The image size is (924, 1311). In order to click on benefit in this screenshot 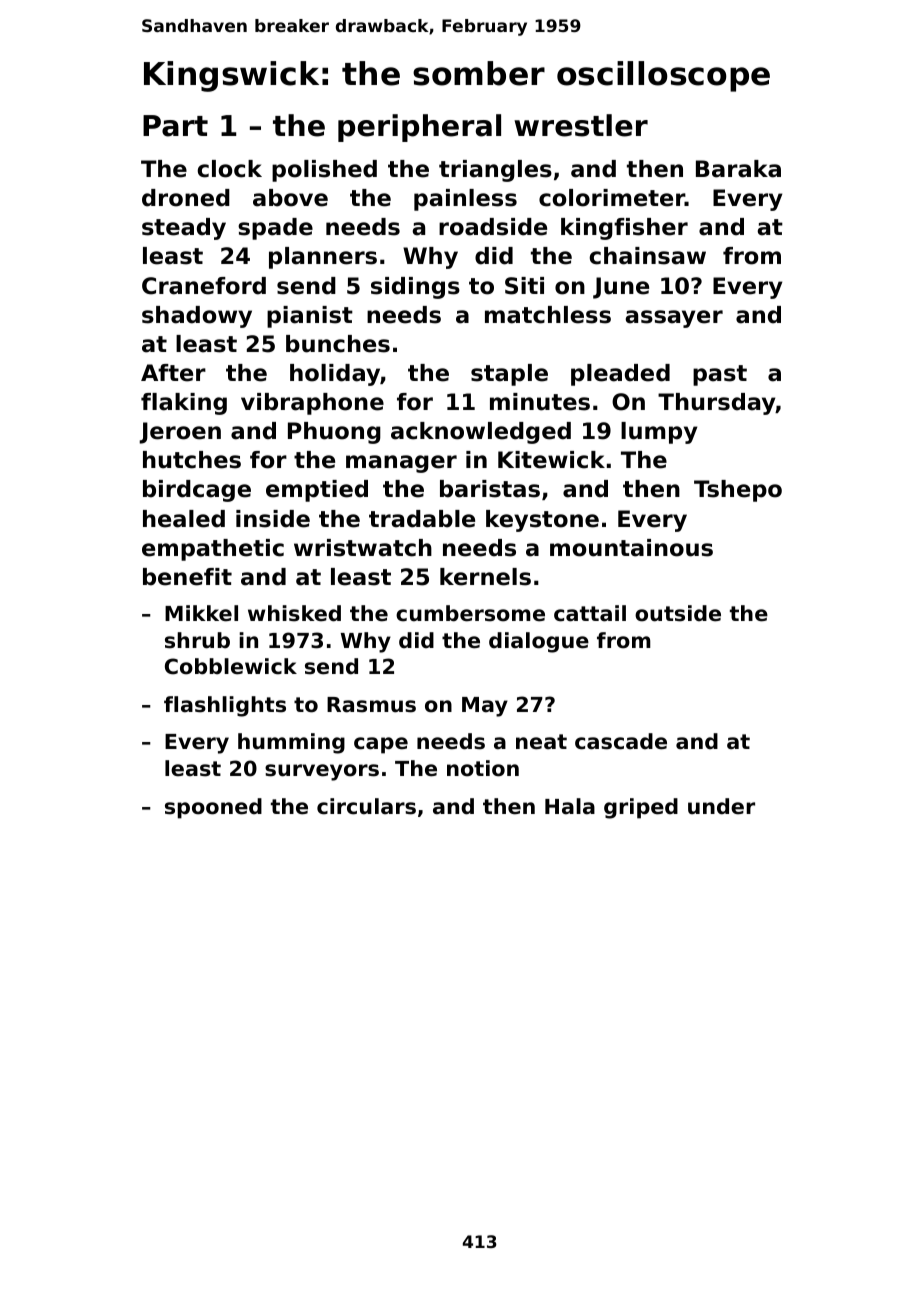, I will do `click(187, 577)`.
